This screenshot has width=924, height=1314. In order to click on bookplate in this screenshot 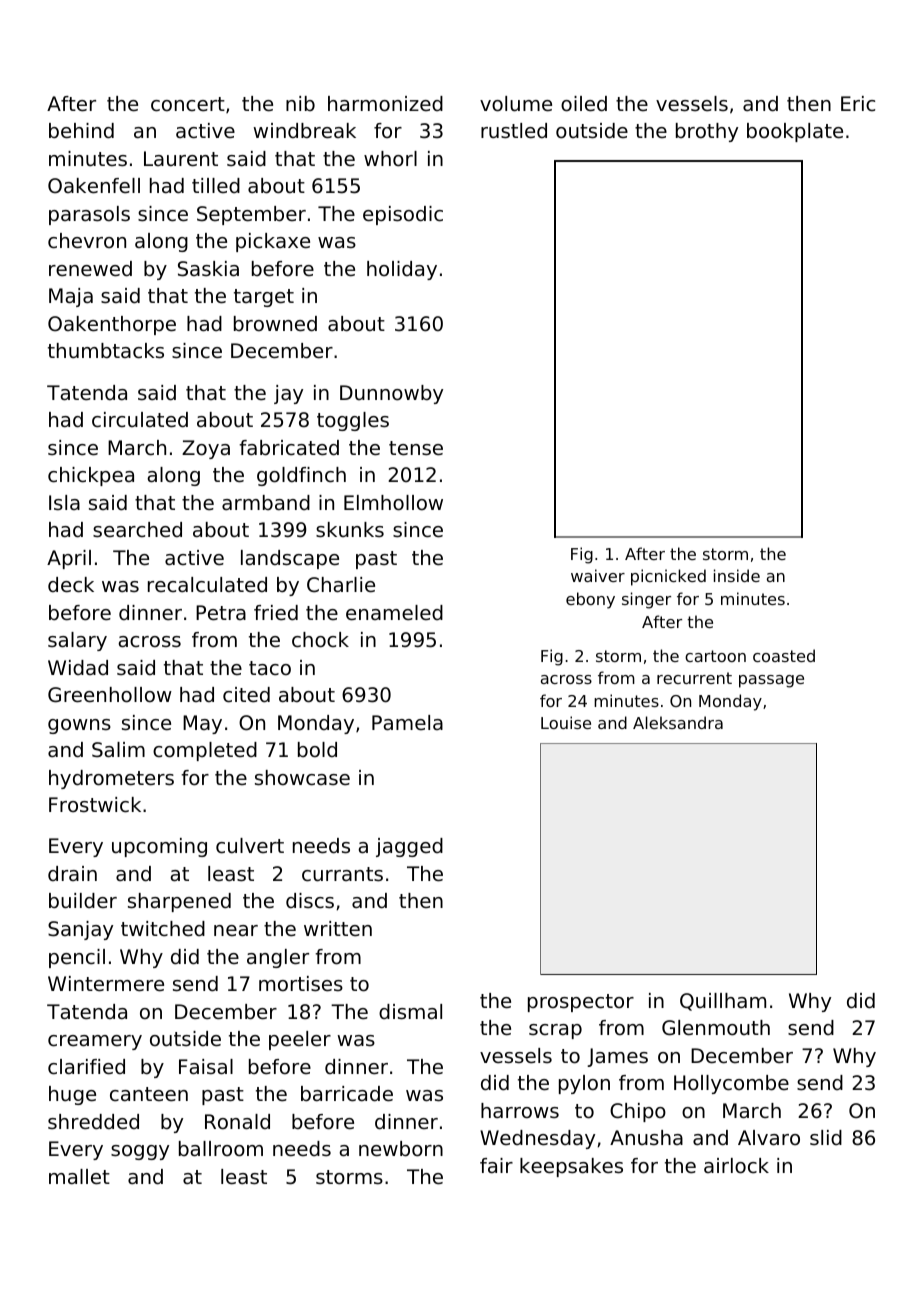, I will do `click(795, 132)`.
